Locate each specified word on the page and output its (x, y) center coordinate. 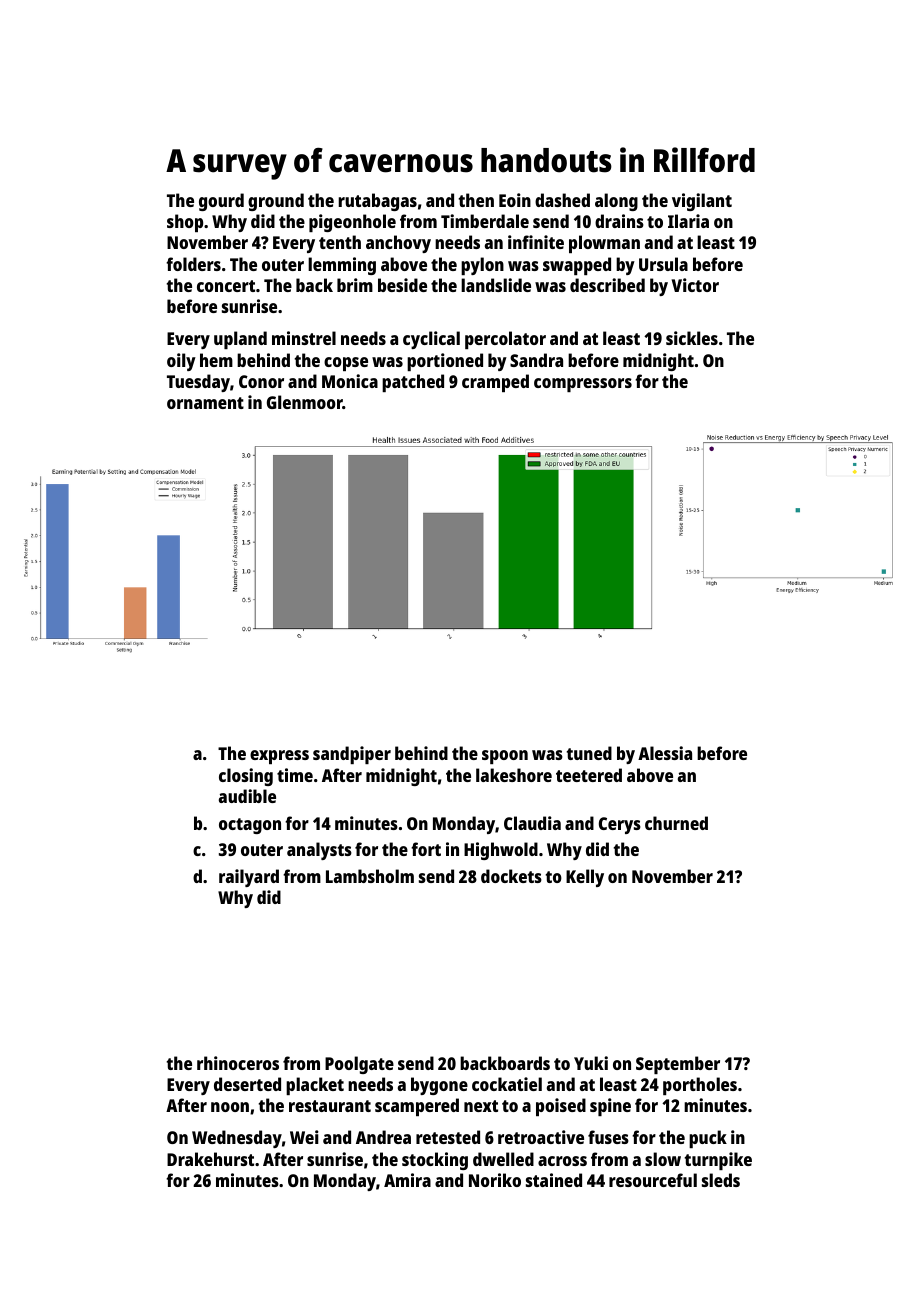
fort (426, 849)
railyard (249, 878)
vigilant (702, 202)
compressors (583, 385)
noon (230, 1107)
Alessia (665, 753)
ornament (205, 403)
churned (676, 823)
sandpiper (352, 755)
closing (246, 777)
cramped (495, 383)
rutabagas (377, 202)
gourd (221, 202)
